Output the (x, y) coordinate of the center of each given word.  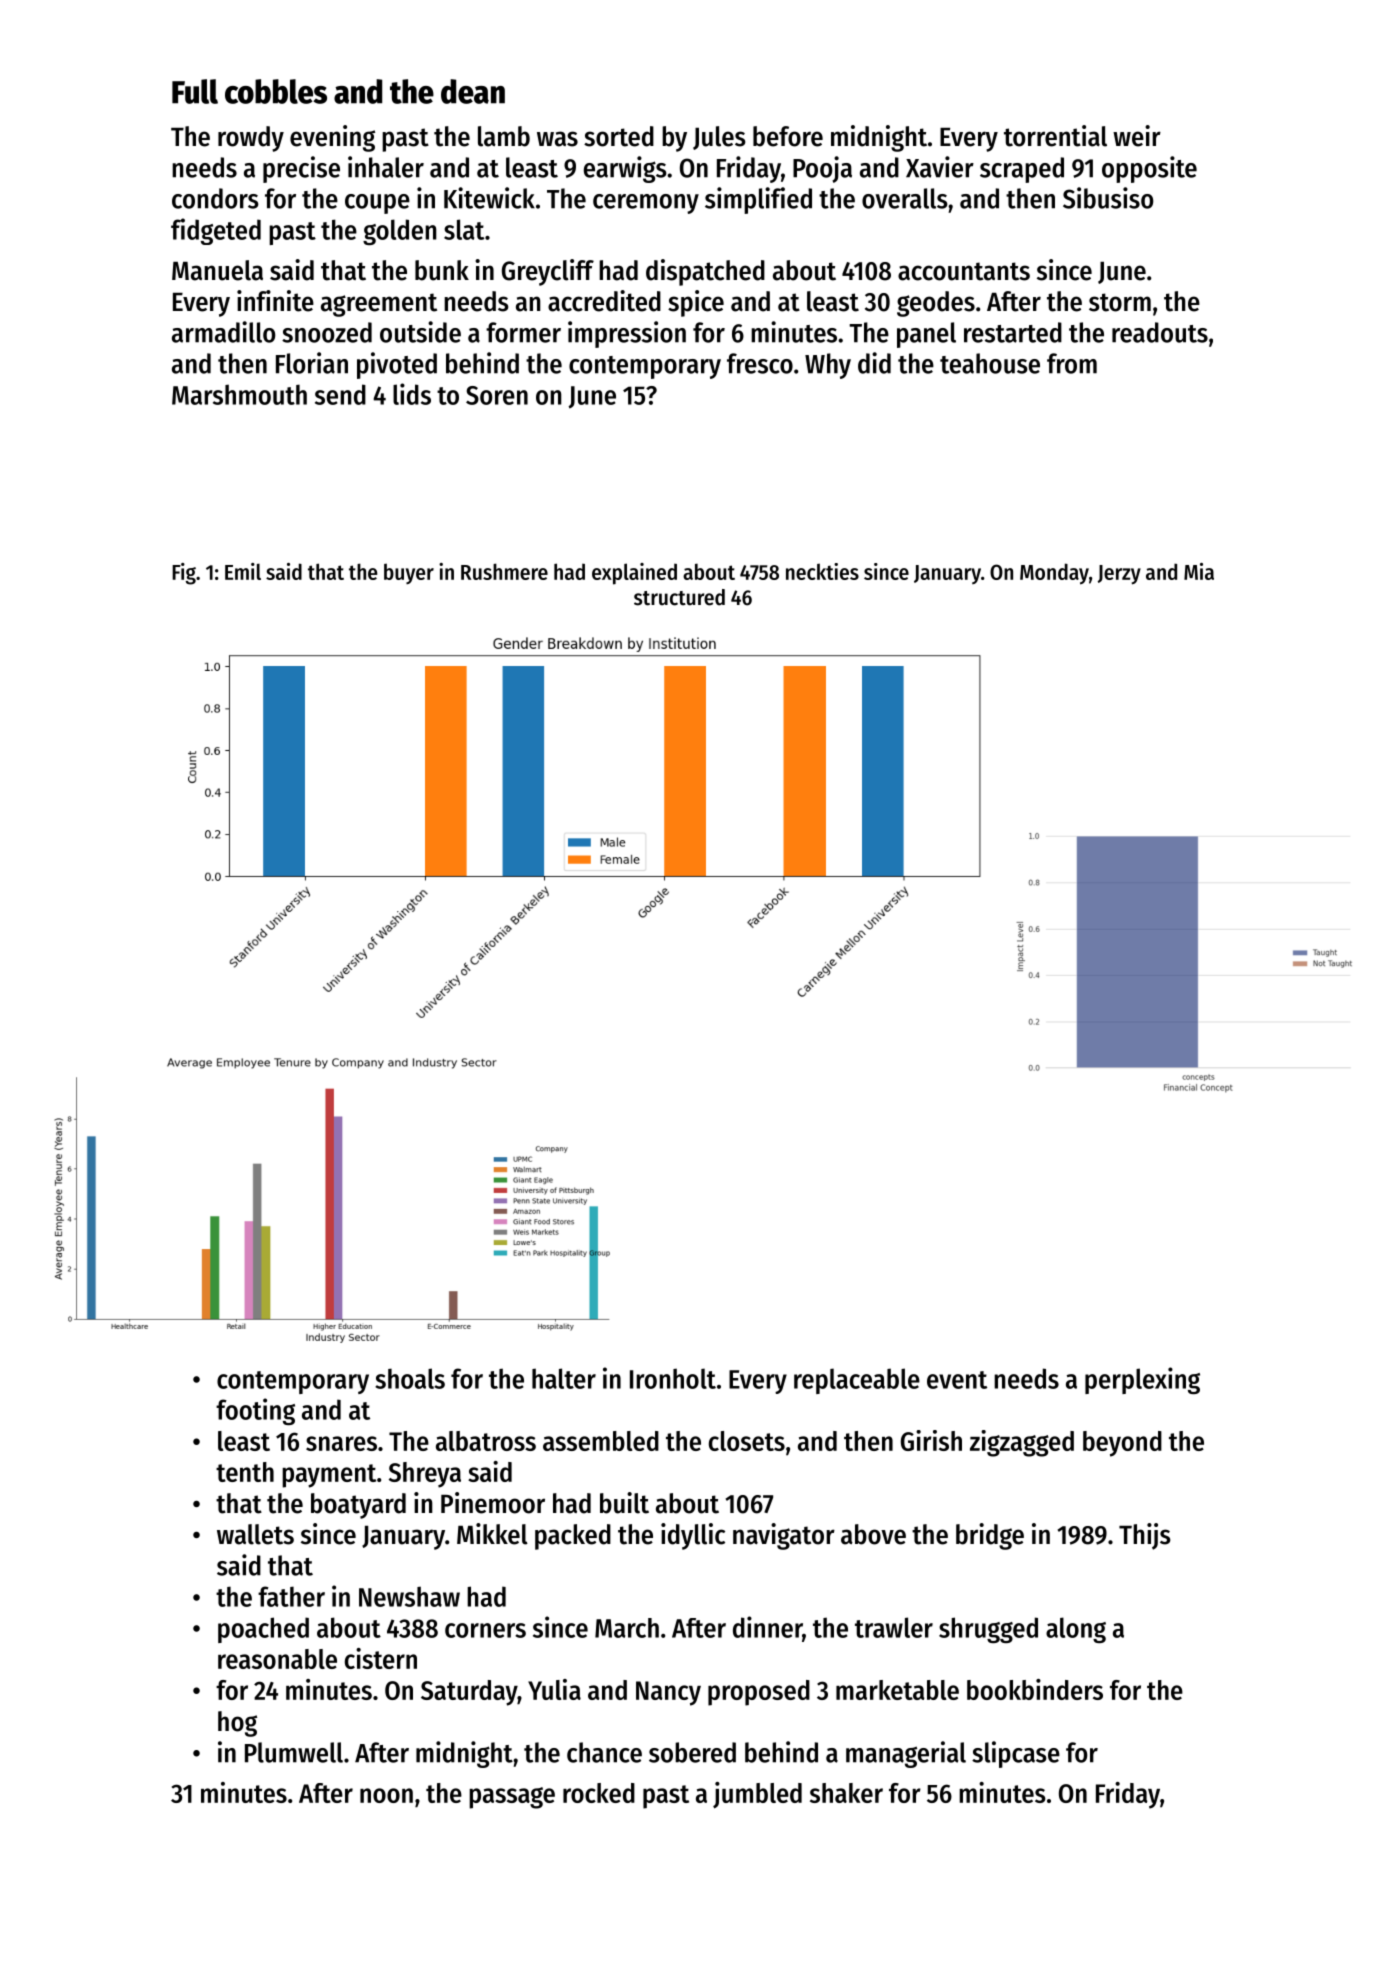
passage (512, 1798)
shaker (846, 1793)
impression (627, 334)
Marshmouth (239, 394)
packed (573, 1537)
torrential (1055, 136)
